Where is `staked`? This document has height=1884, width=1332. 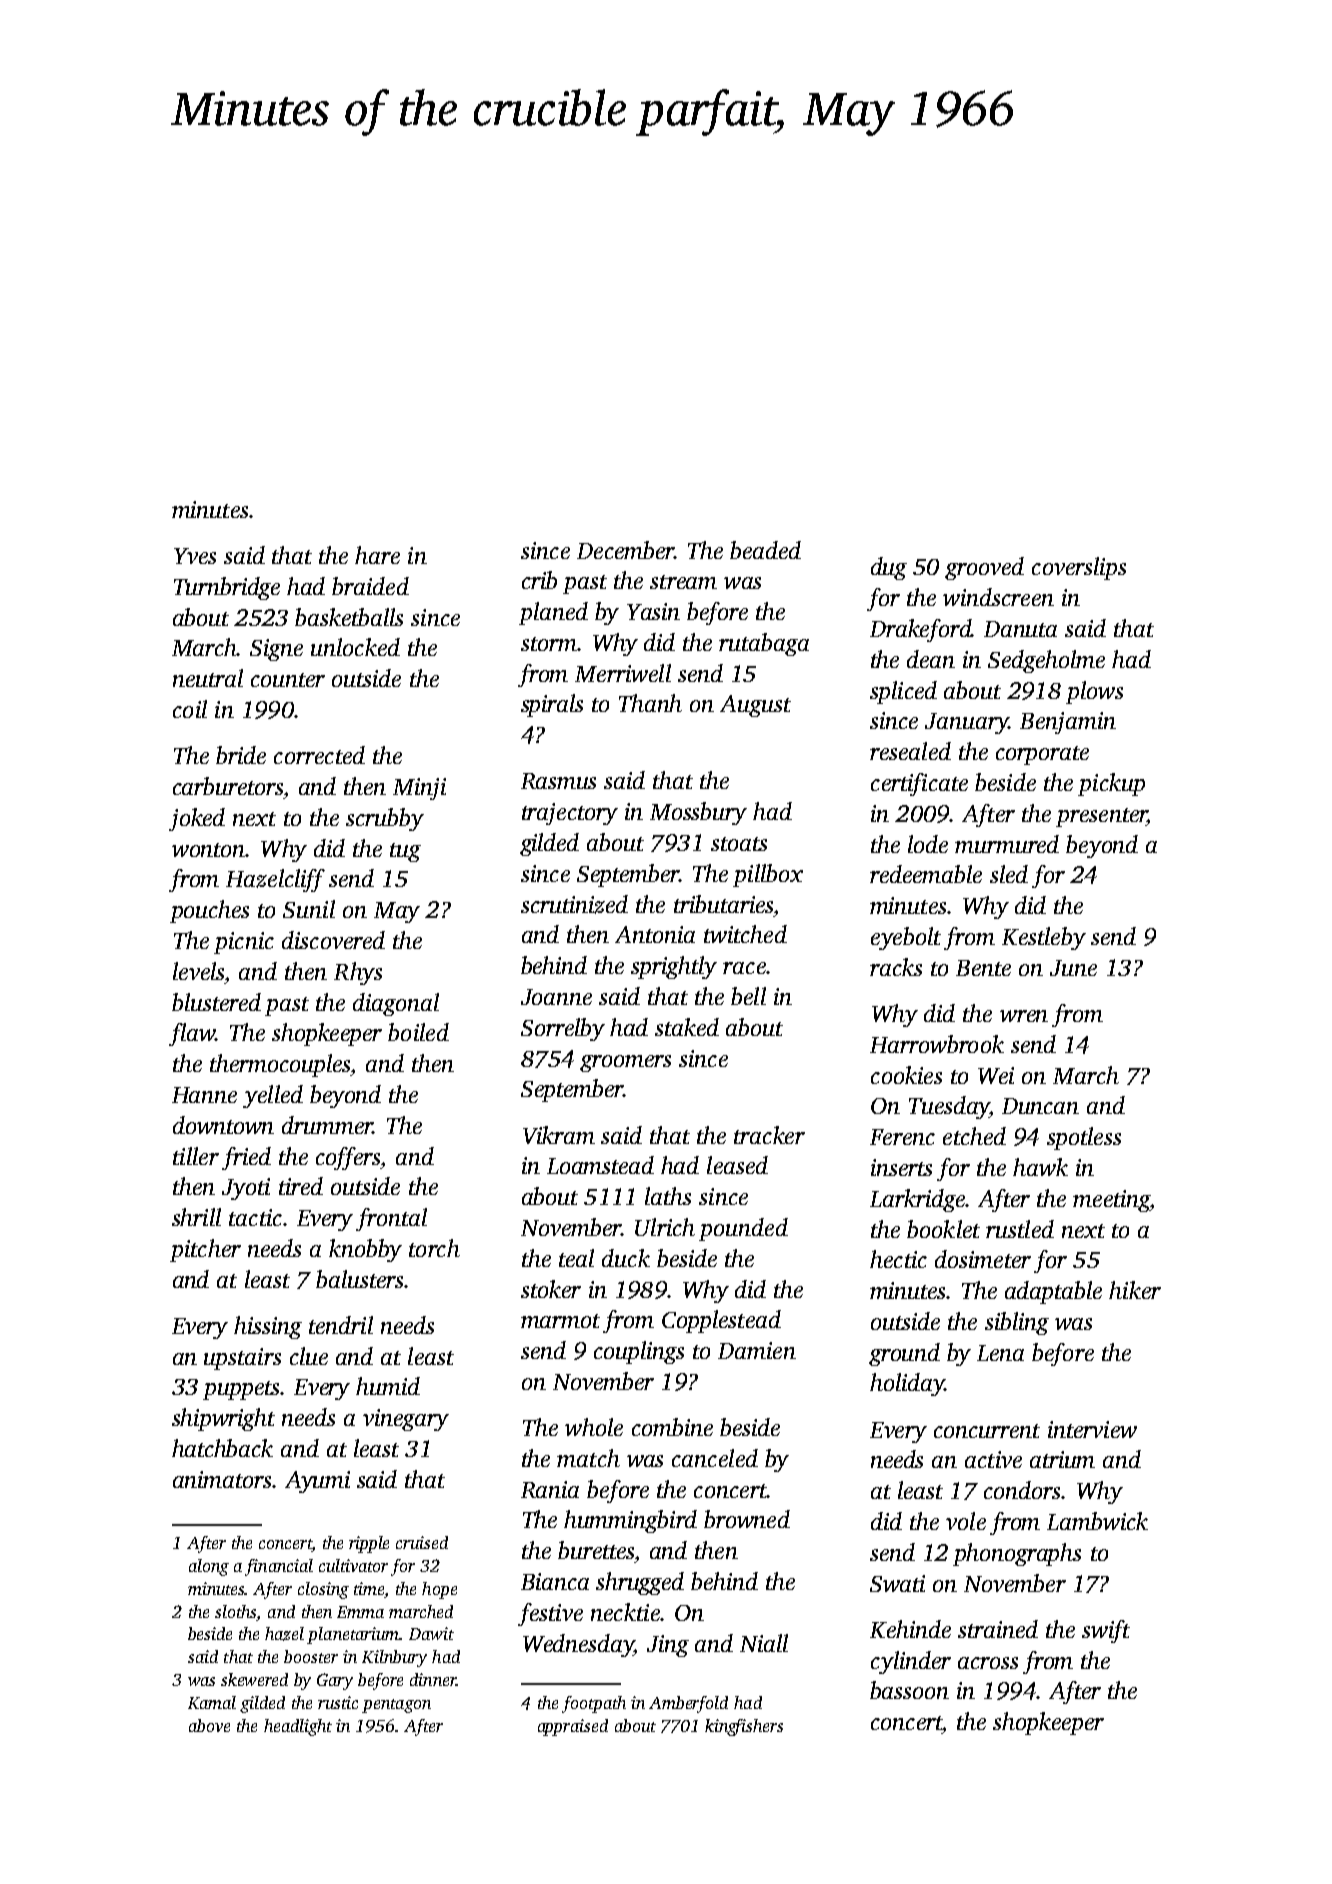
staked is located at coordinates (687, 1027).
